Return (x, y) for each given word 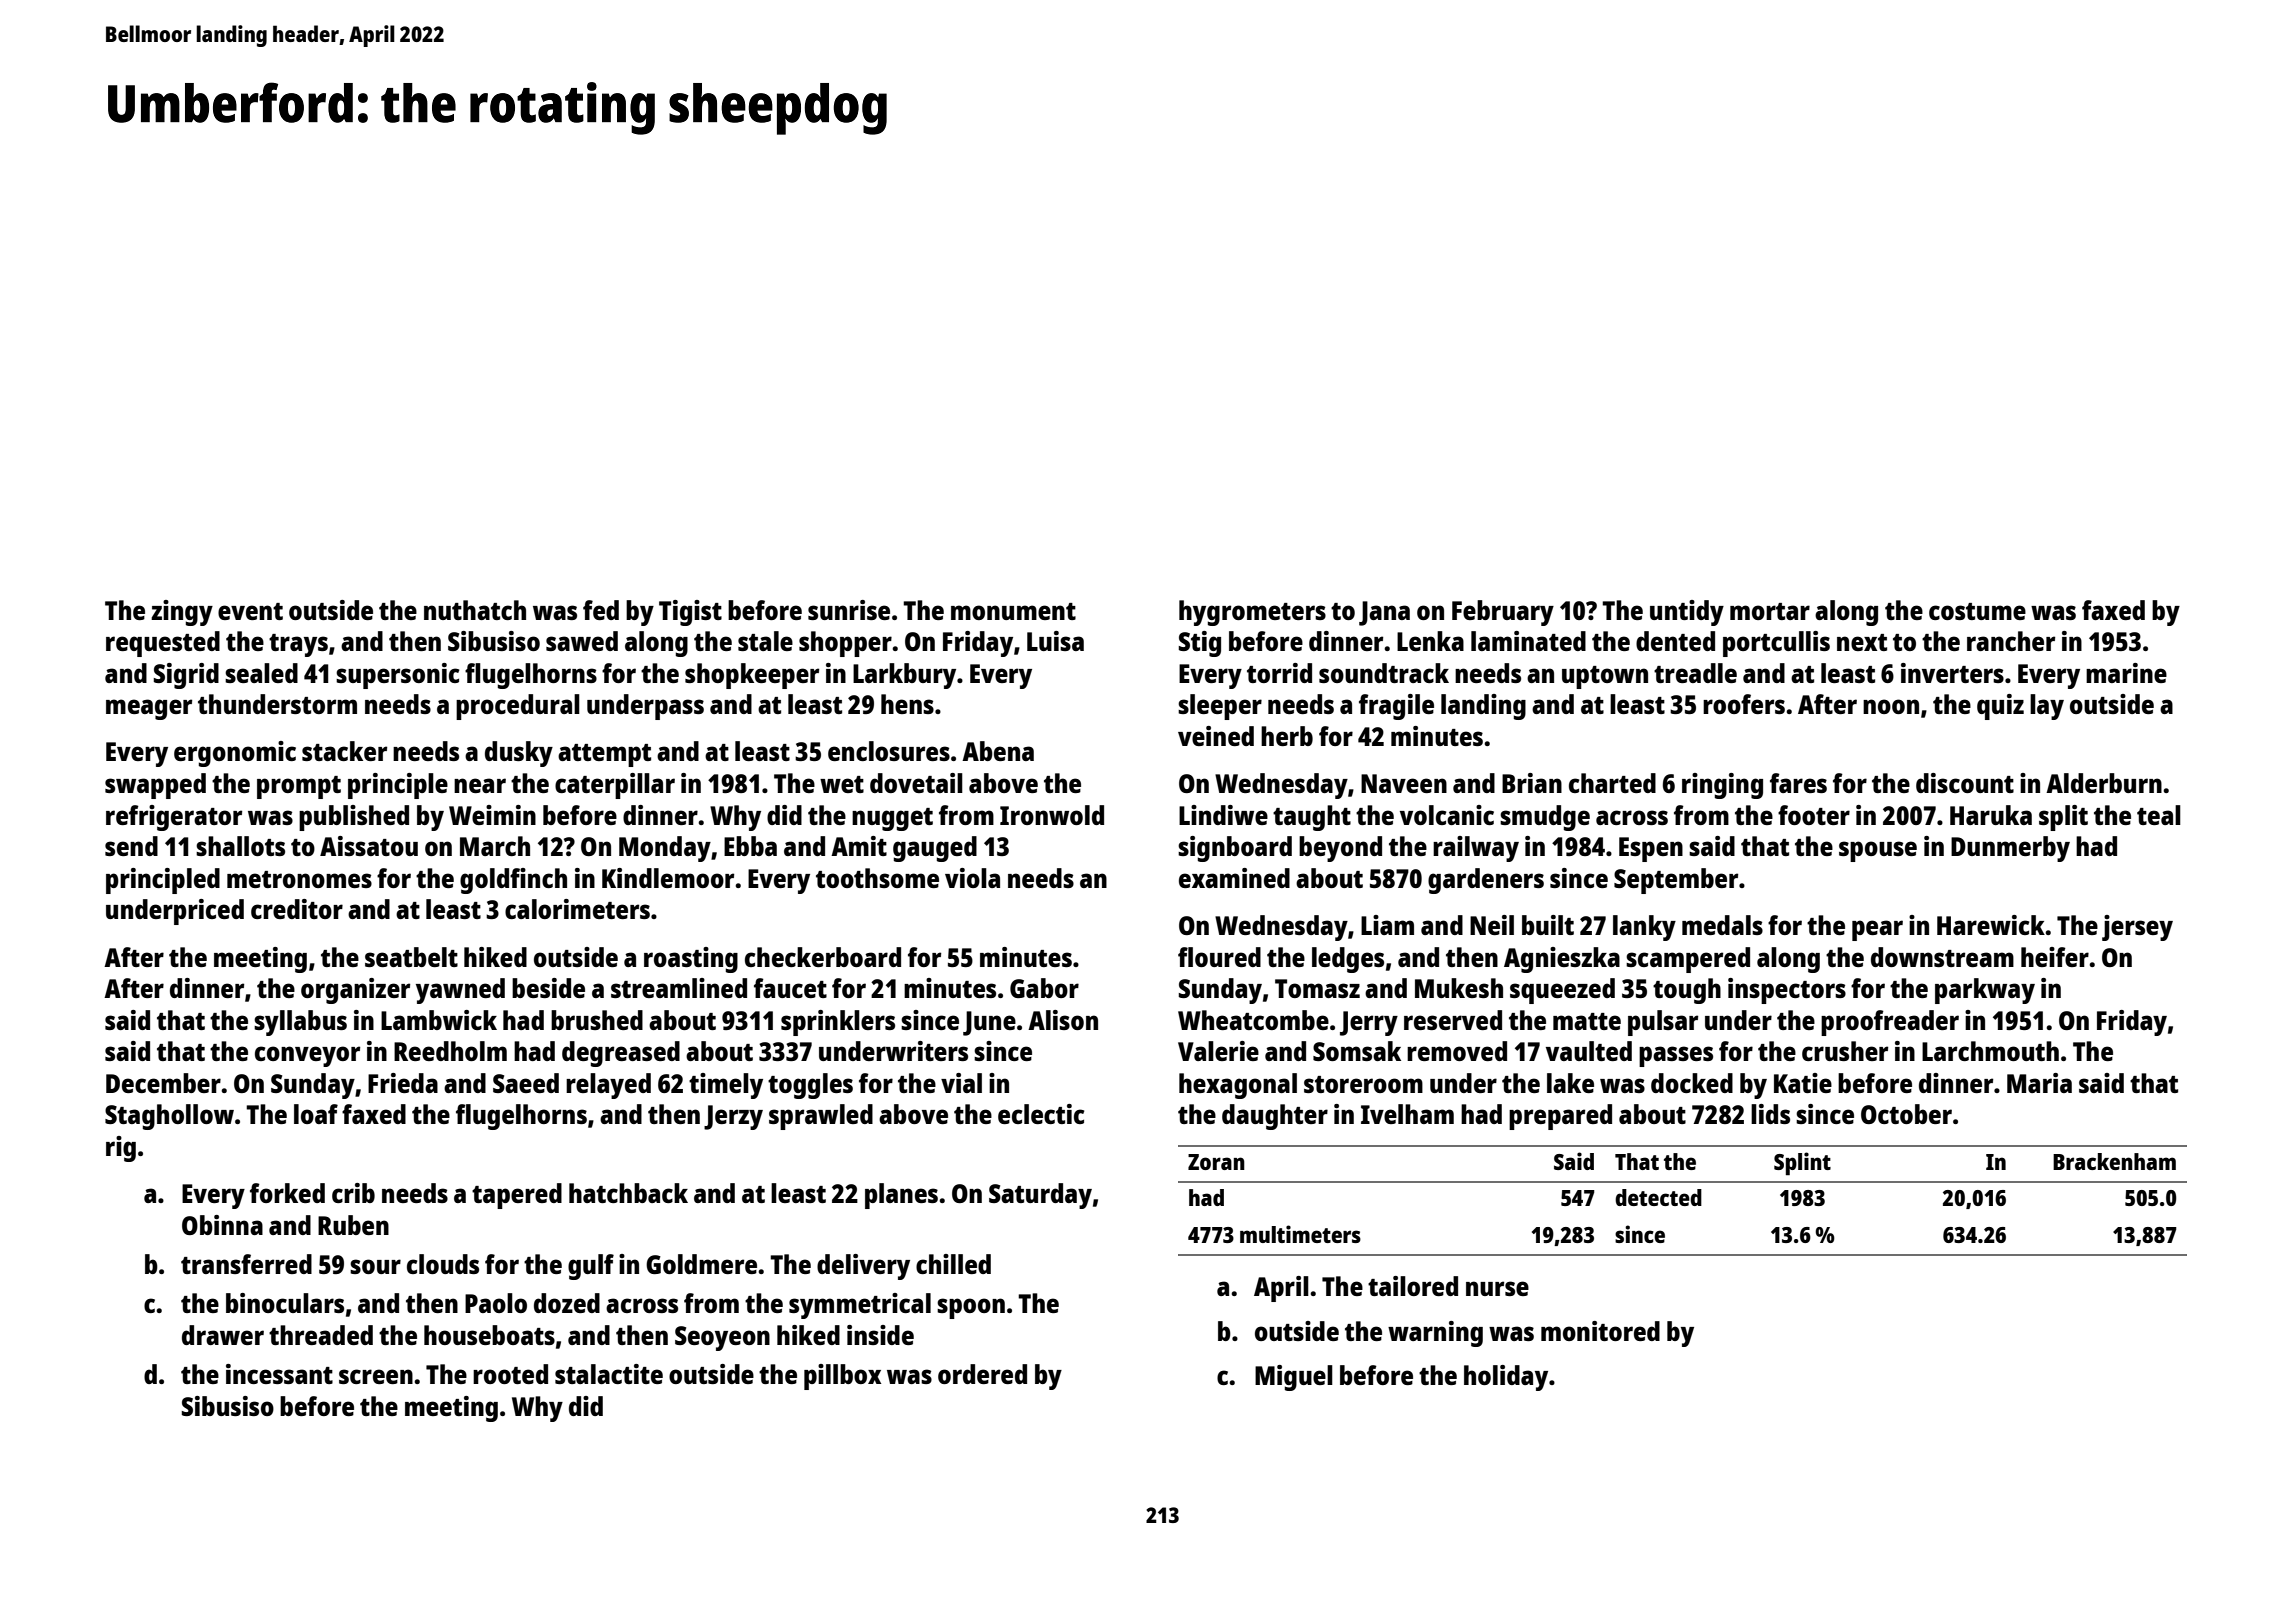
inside (880, 1335)
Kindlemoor (668, 878)
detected (1658, 1197)
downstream (1942, 957)
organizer (355, 991)
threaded (321, 1335)
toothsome (877, 878)
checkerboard (823, 957)
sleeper (1220, 707)
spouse (1878, 851)
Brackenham (2114, 1161)
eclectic (1041, 1114)
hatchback (628, 1193)
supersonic (397, 676)
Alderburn (2104, 783)
